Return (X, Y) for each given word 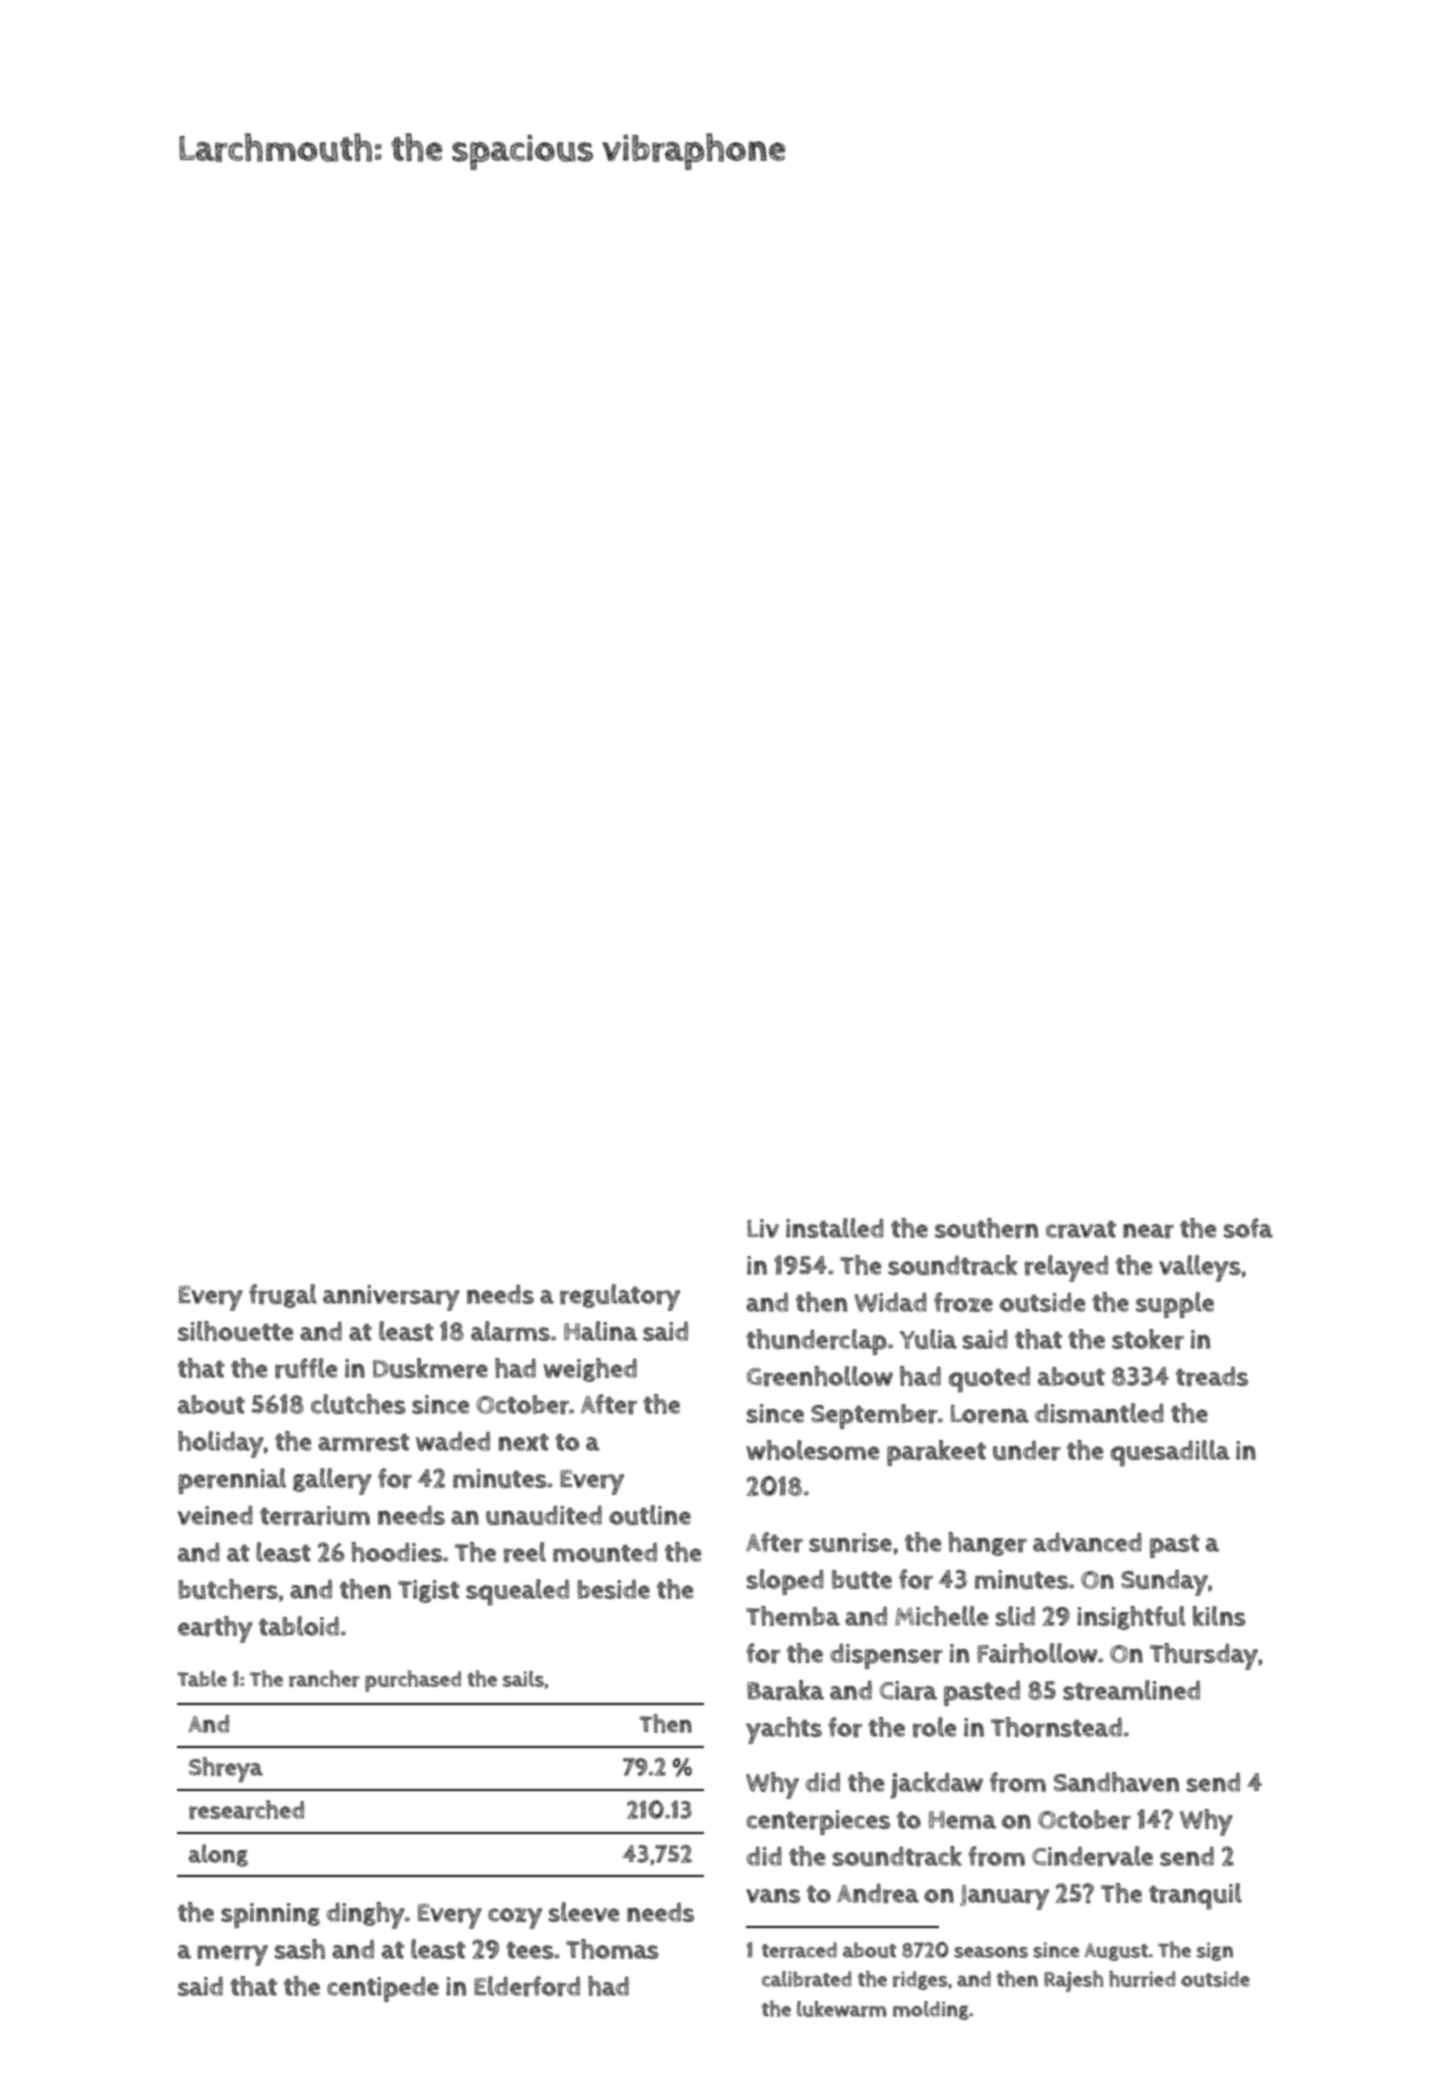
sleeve (584, 1912)
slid (1015, 1616)
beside (613, 1589)
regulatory (620, 1297)
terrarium (315, 1516)
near (1148, 1231)
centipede (383, 1989)
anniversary (391, 1298)
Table (202, 1679)
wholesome (812, 1450)
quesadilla (1170, 1453)
